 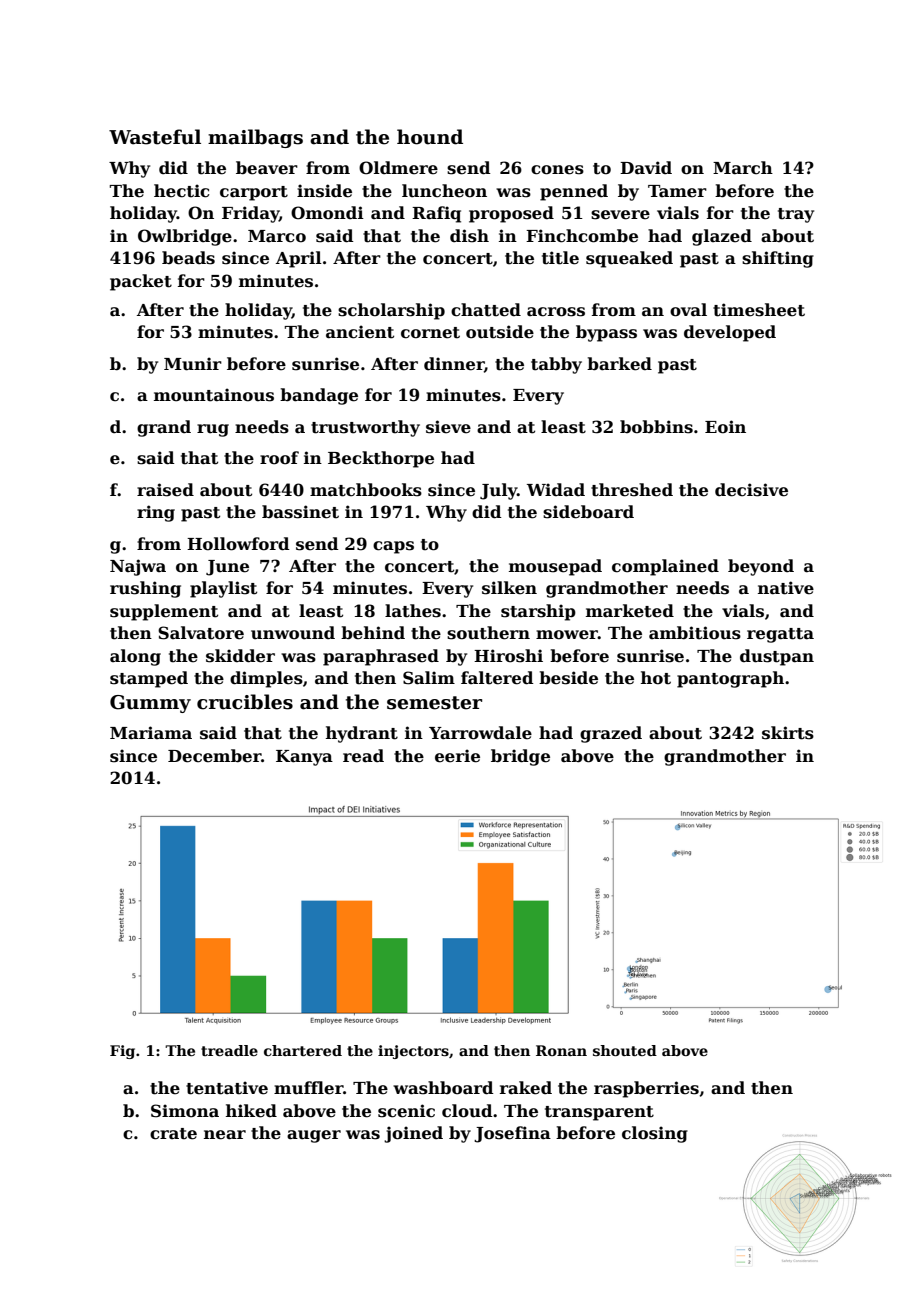 I want to click on packet, so click(x=141, y=282).
